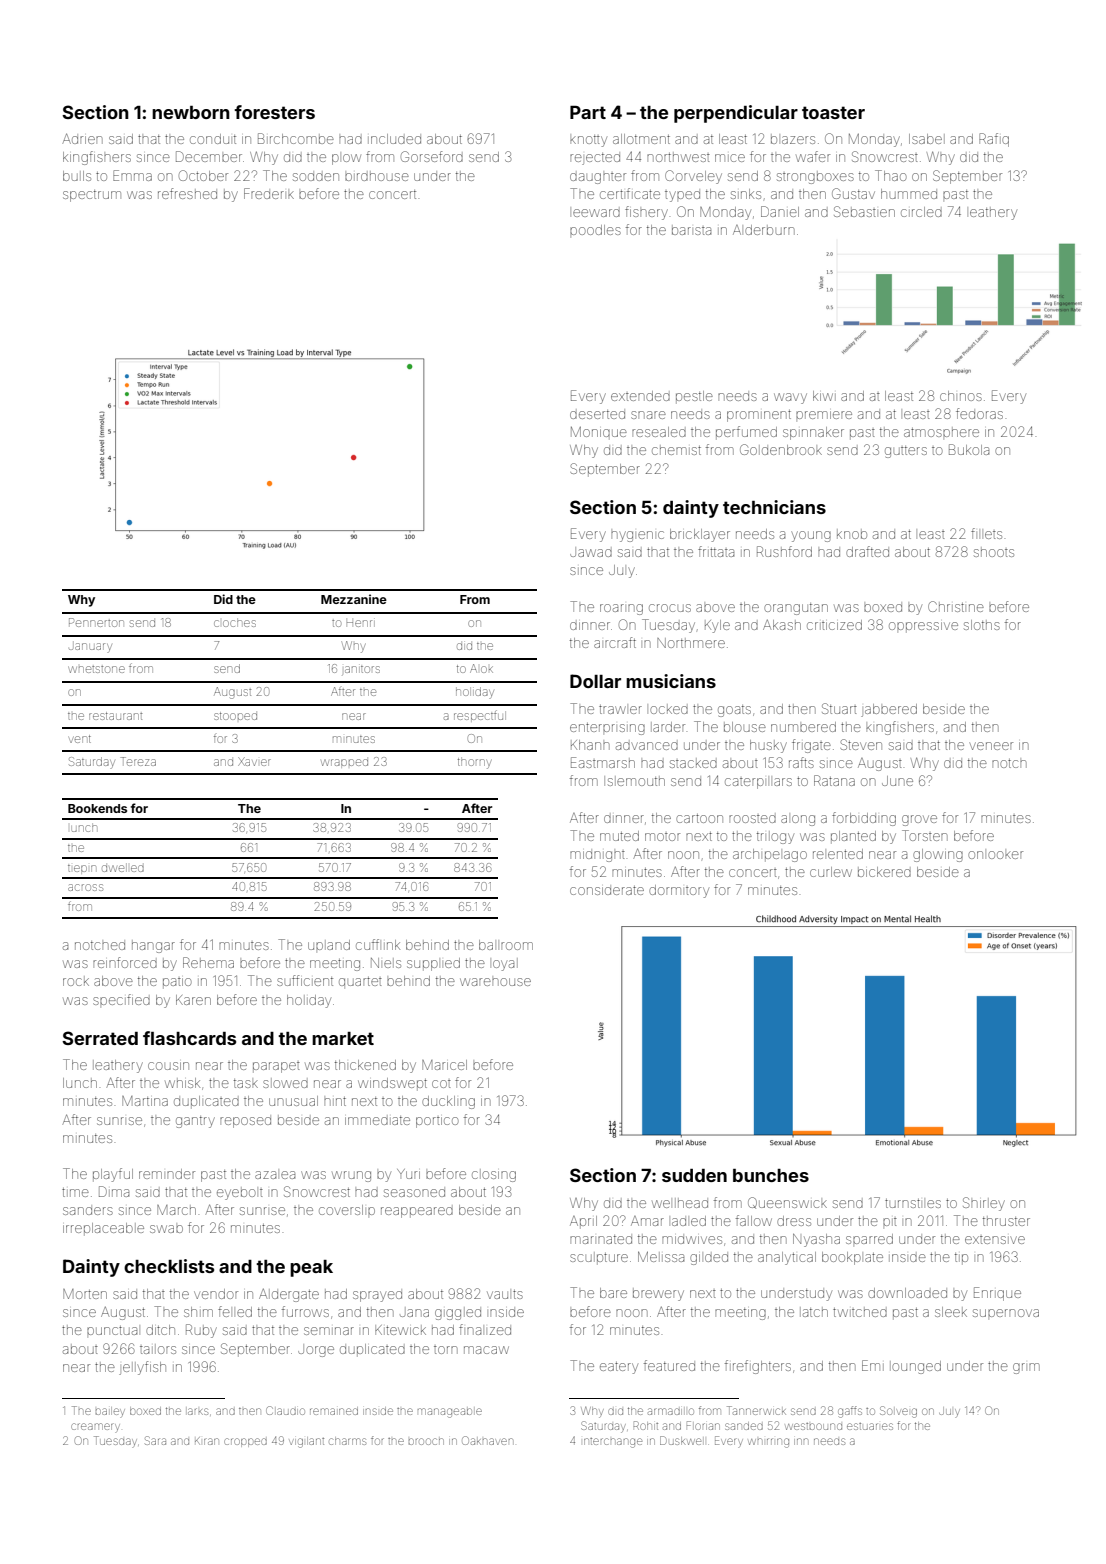 The image size is (1106, 1564). I want to click on Morten, so click(85, 1294).
